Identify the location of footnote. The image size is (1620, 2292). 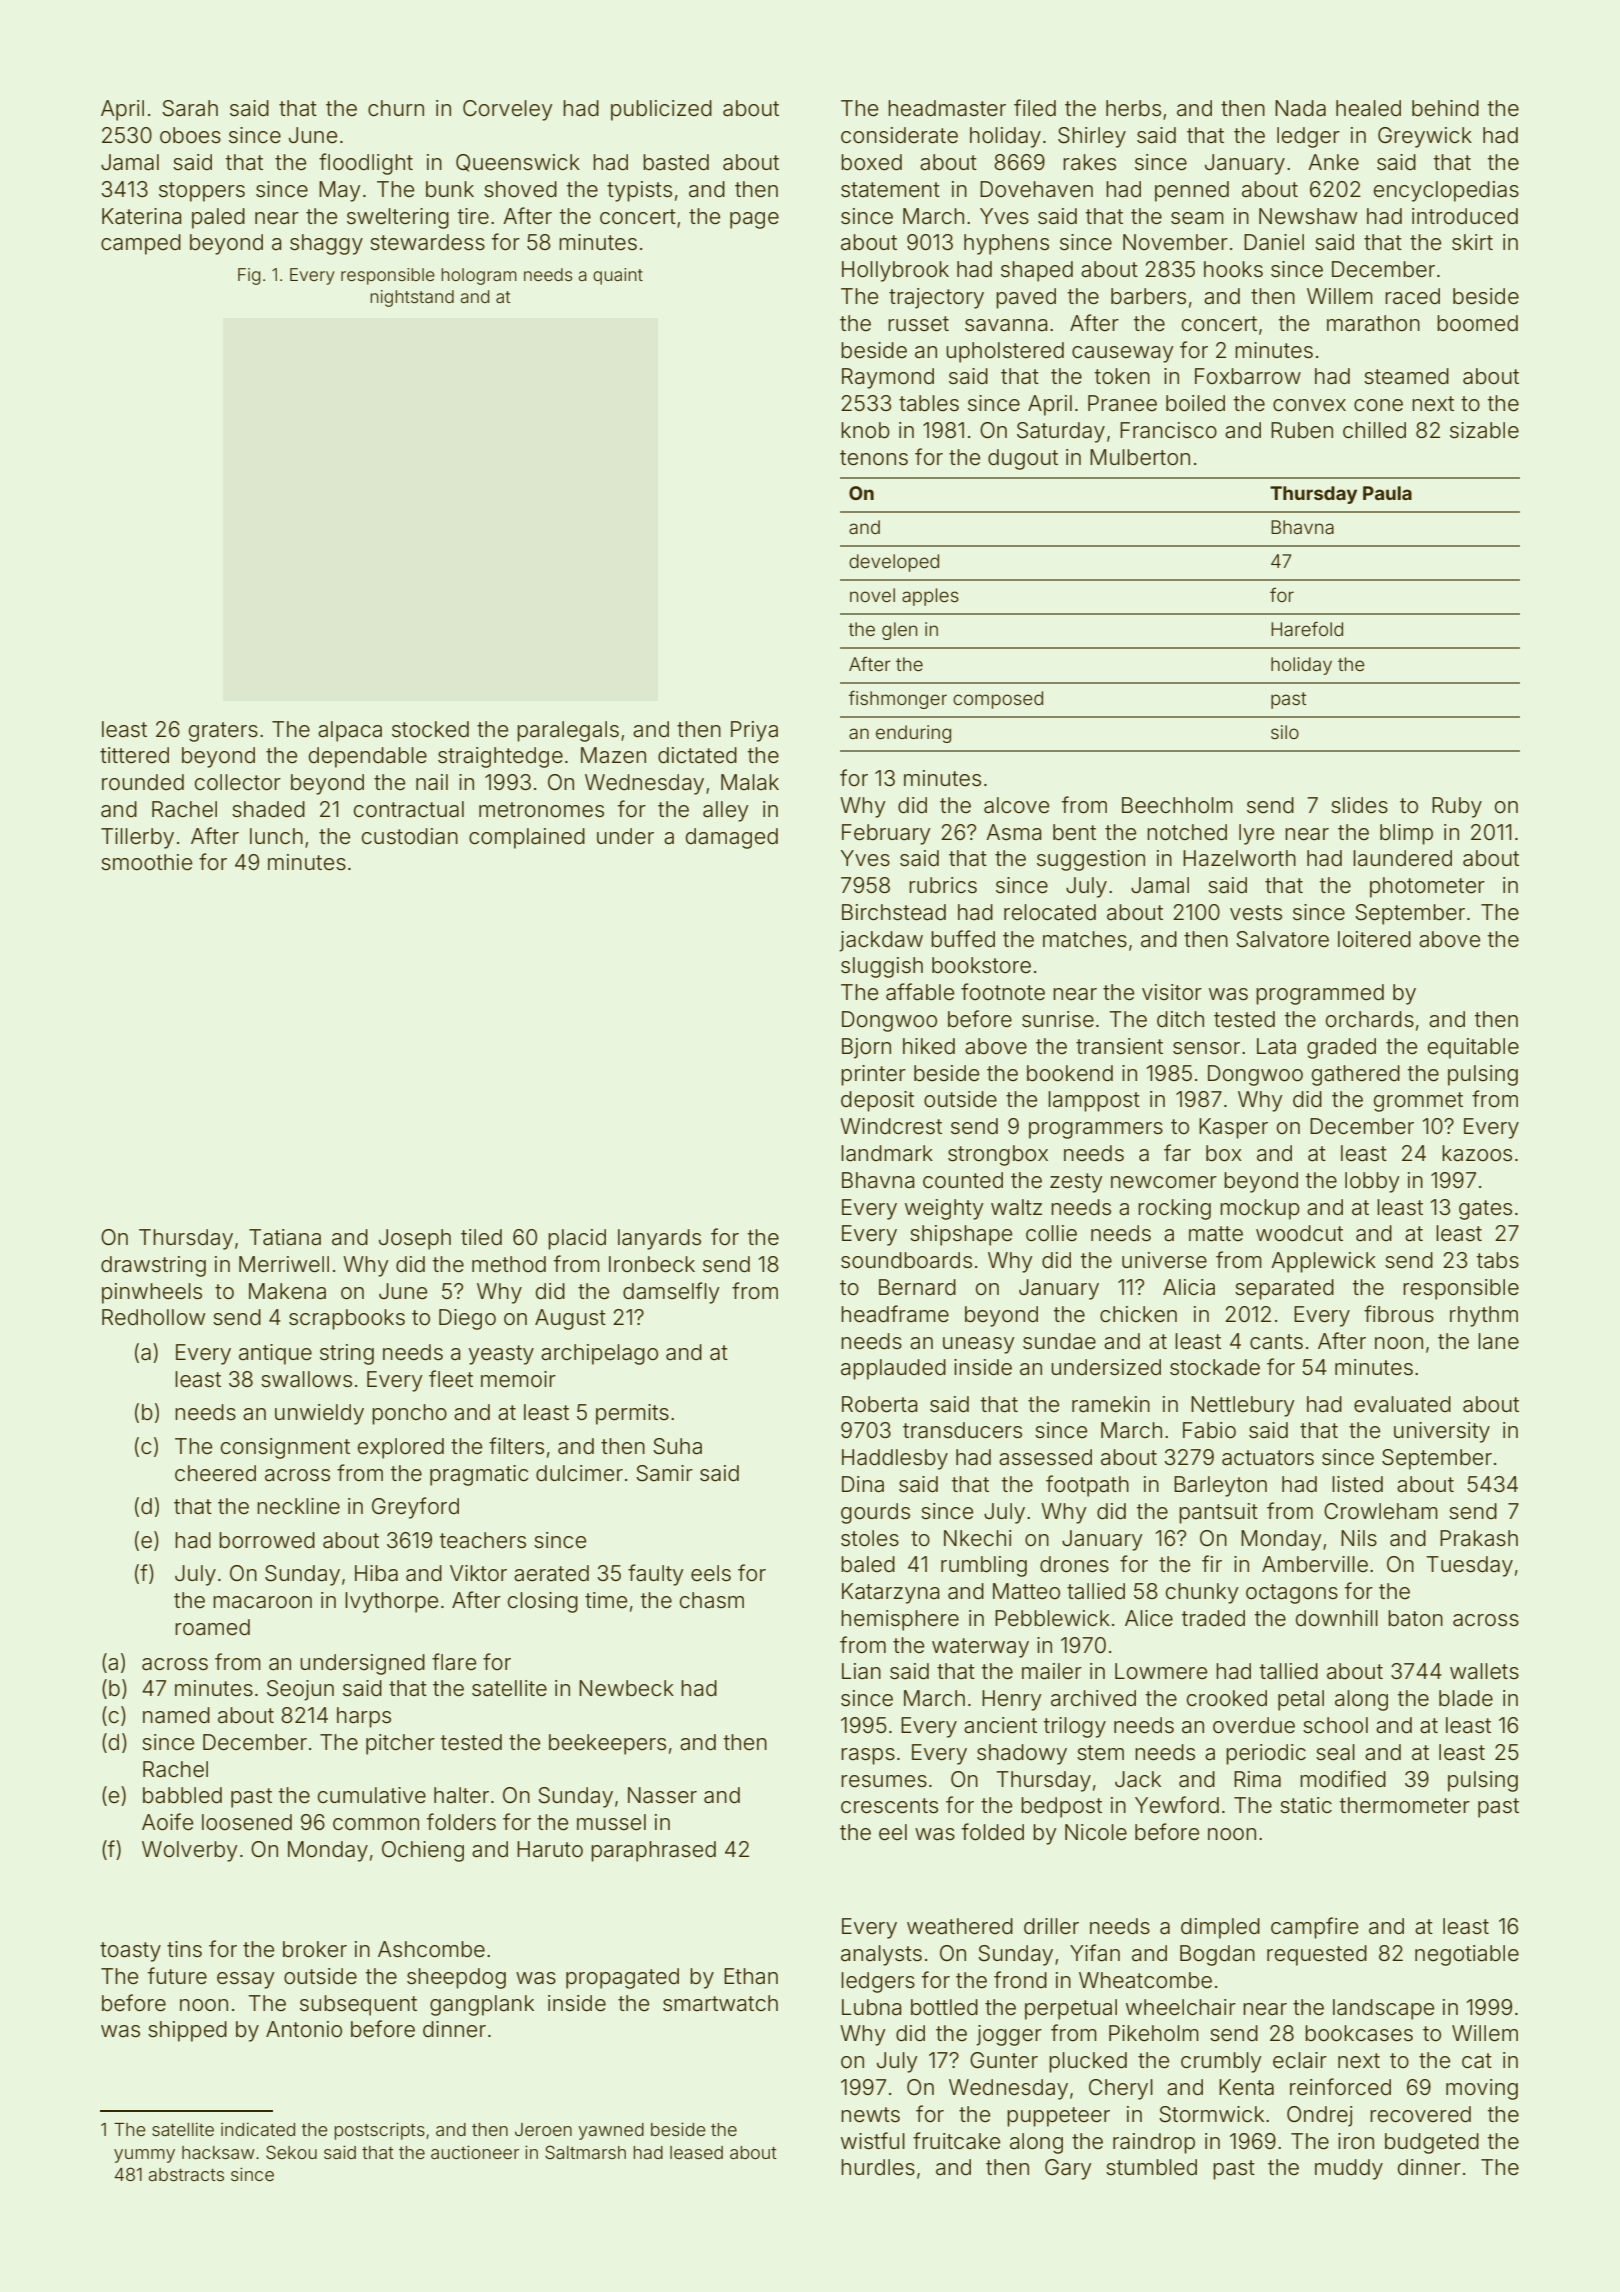
(1003, 991).
